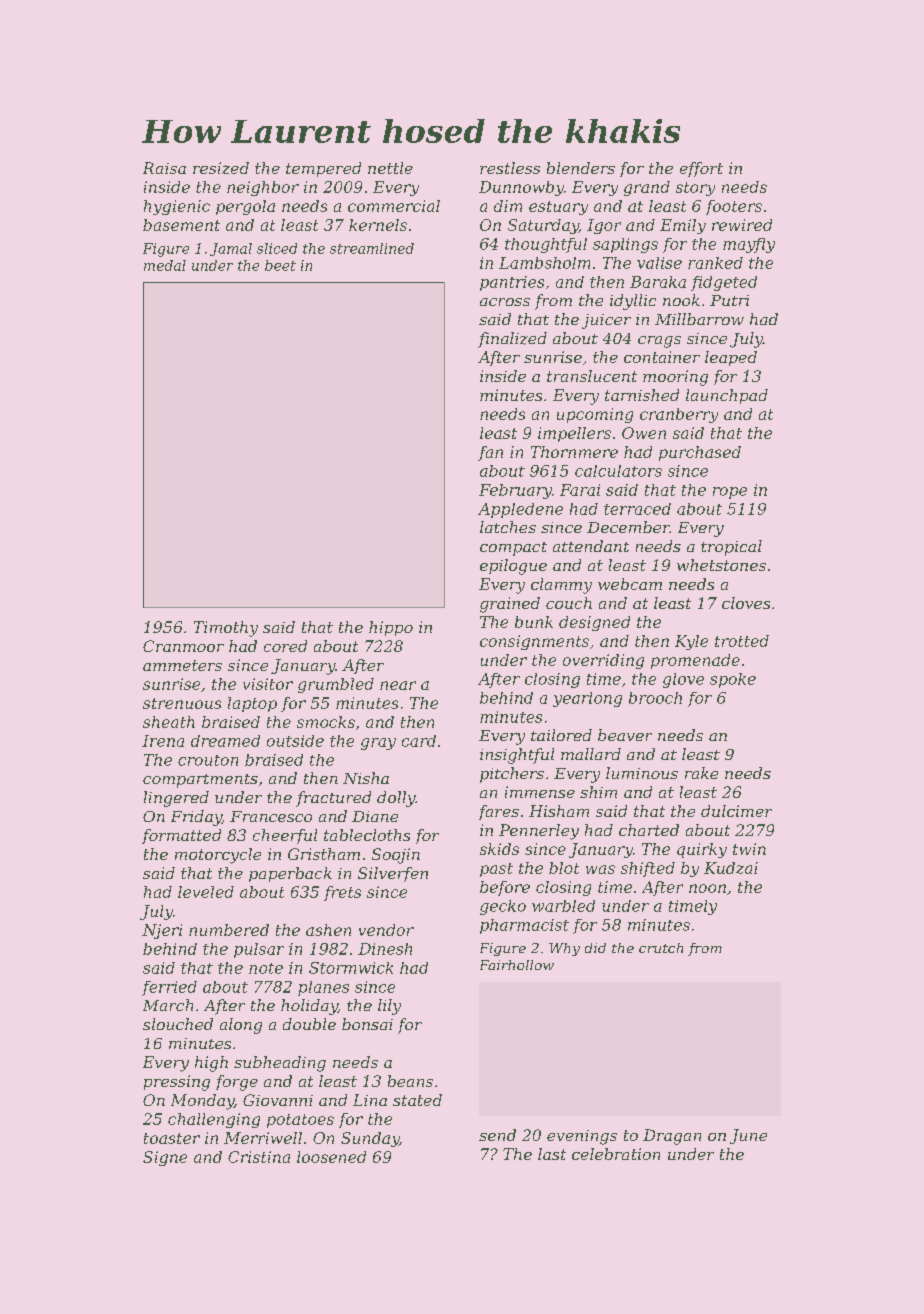  Describe the element at coordinates (505, 302) in the document. I see `across` at that location.
